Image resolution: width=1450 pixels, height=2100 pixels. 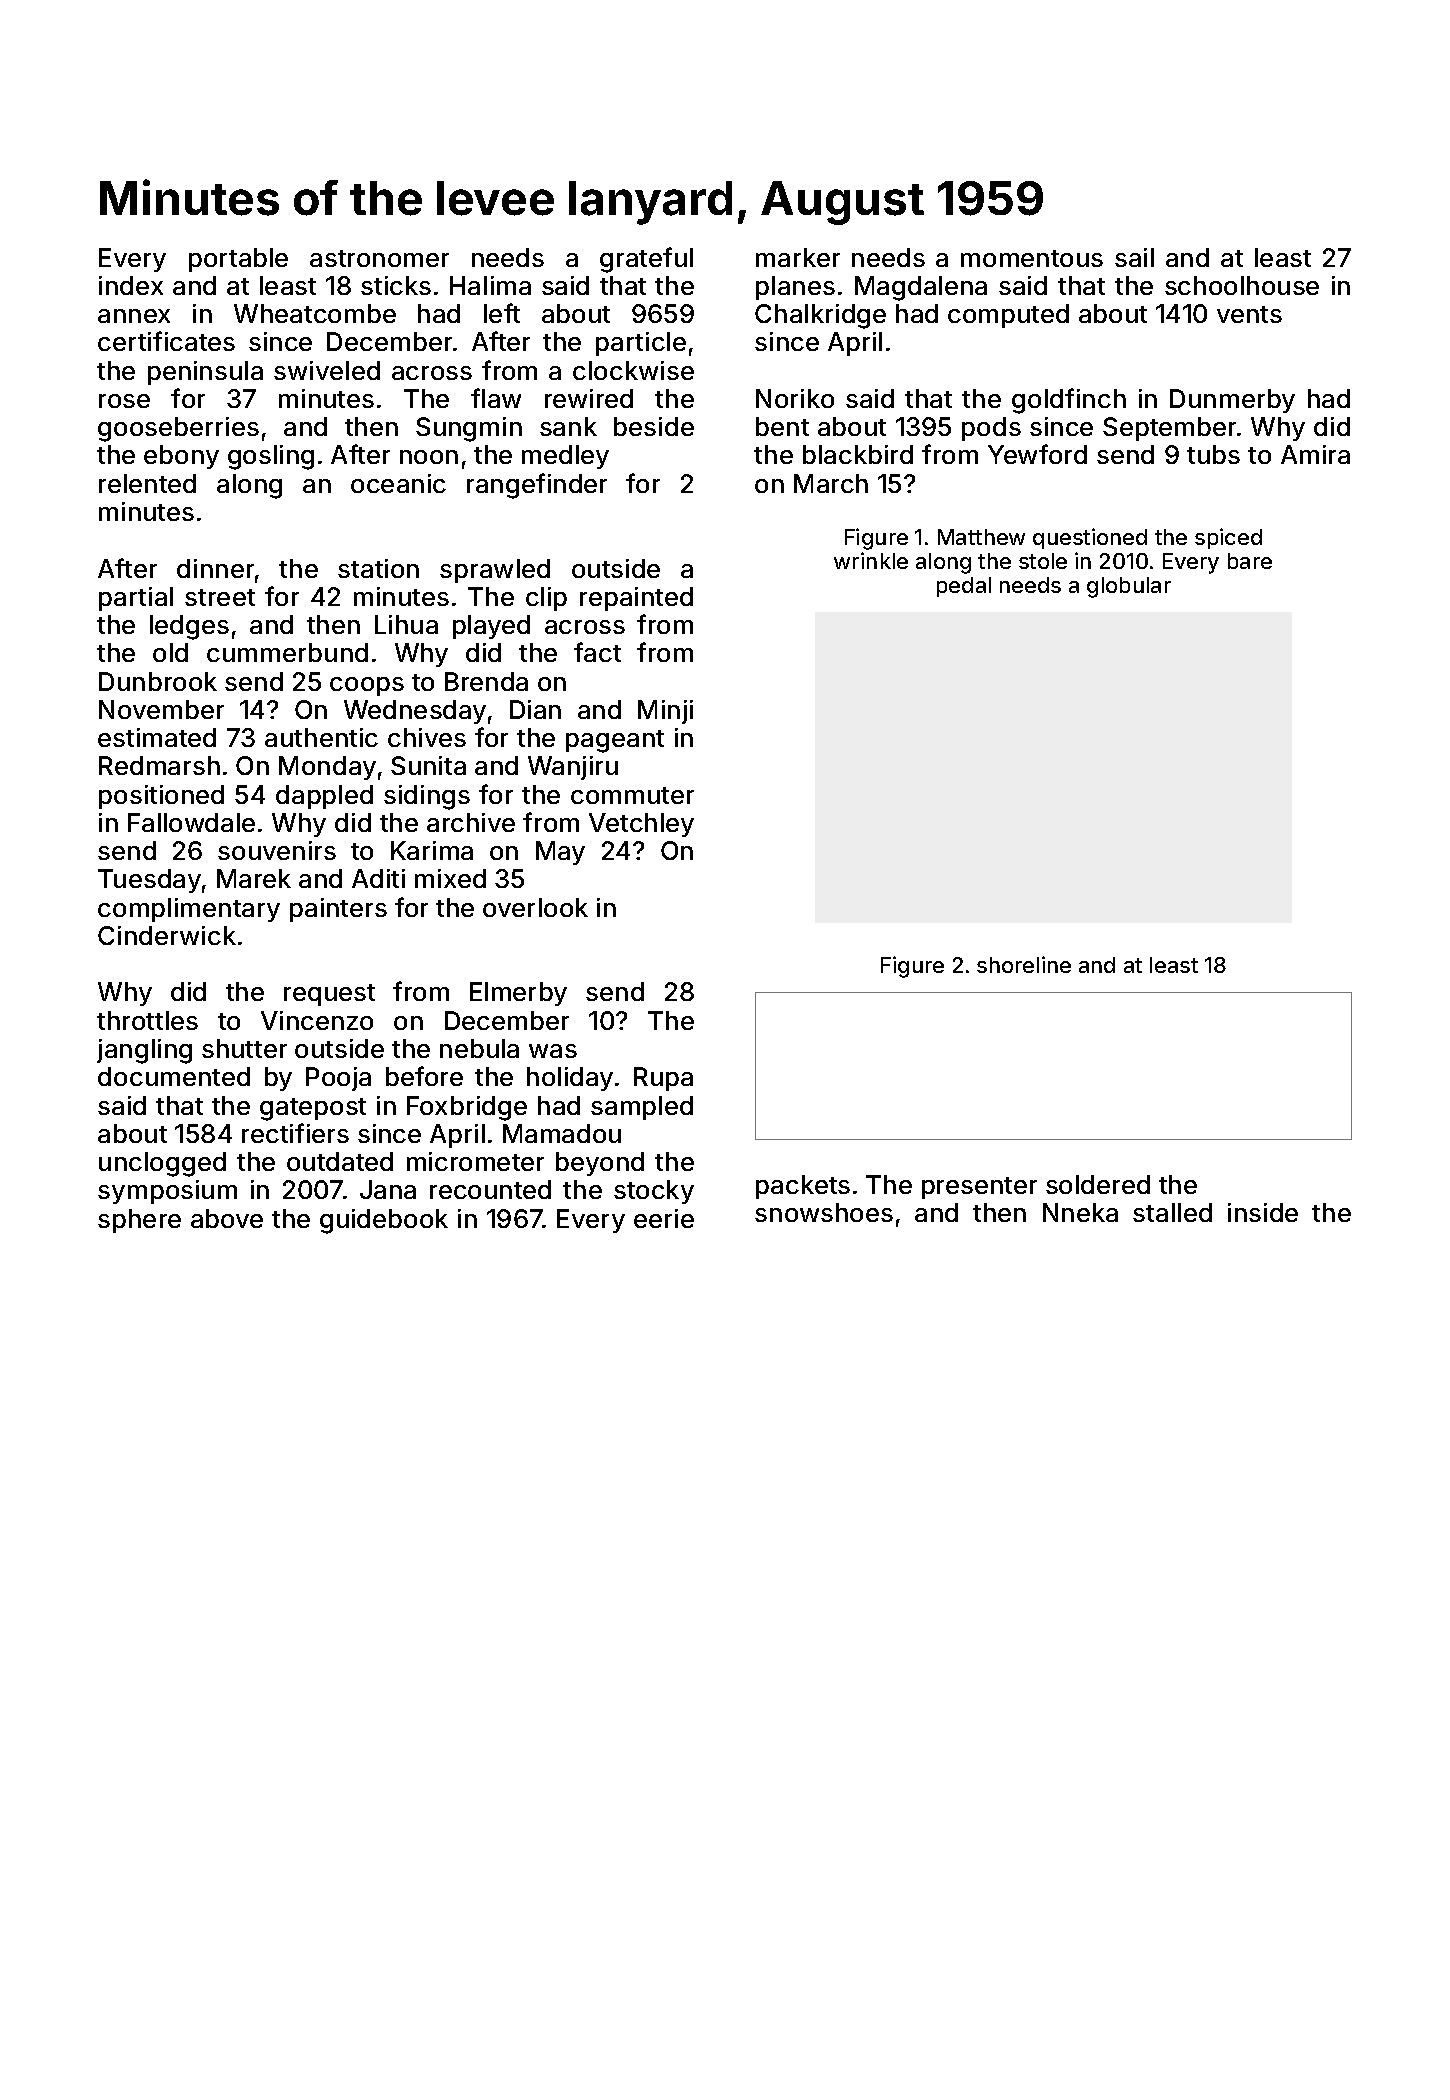 What do you see at coordinates (147, 483) in the screenshot?
I see `relented` at bounding box center [147, 483].
